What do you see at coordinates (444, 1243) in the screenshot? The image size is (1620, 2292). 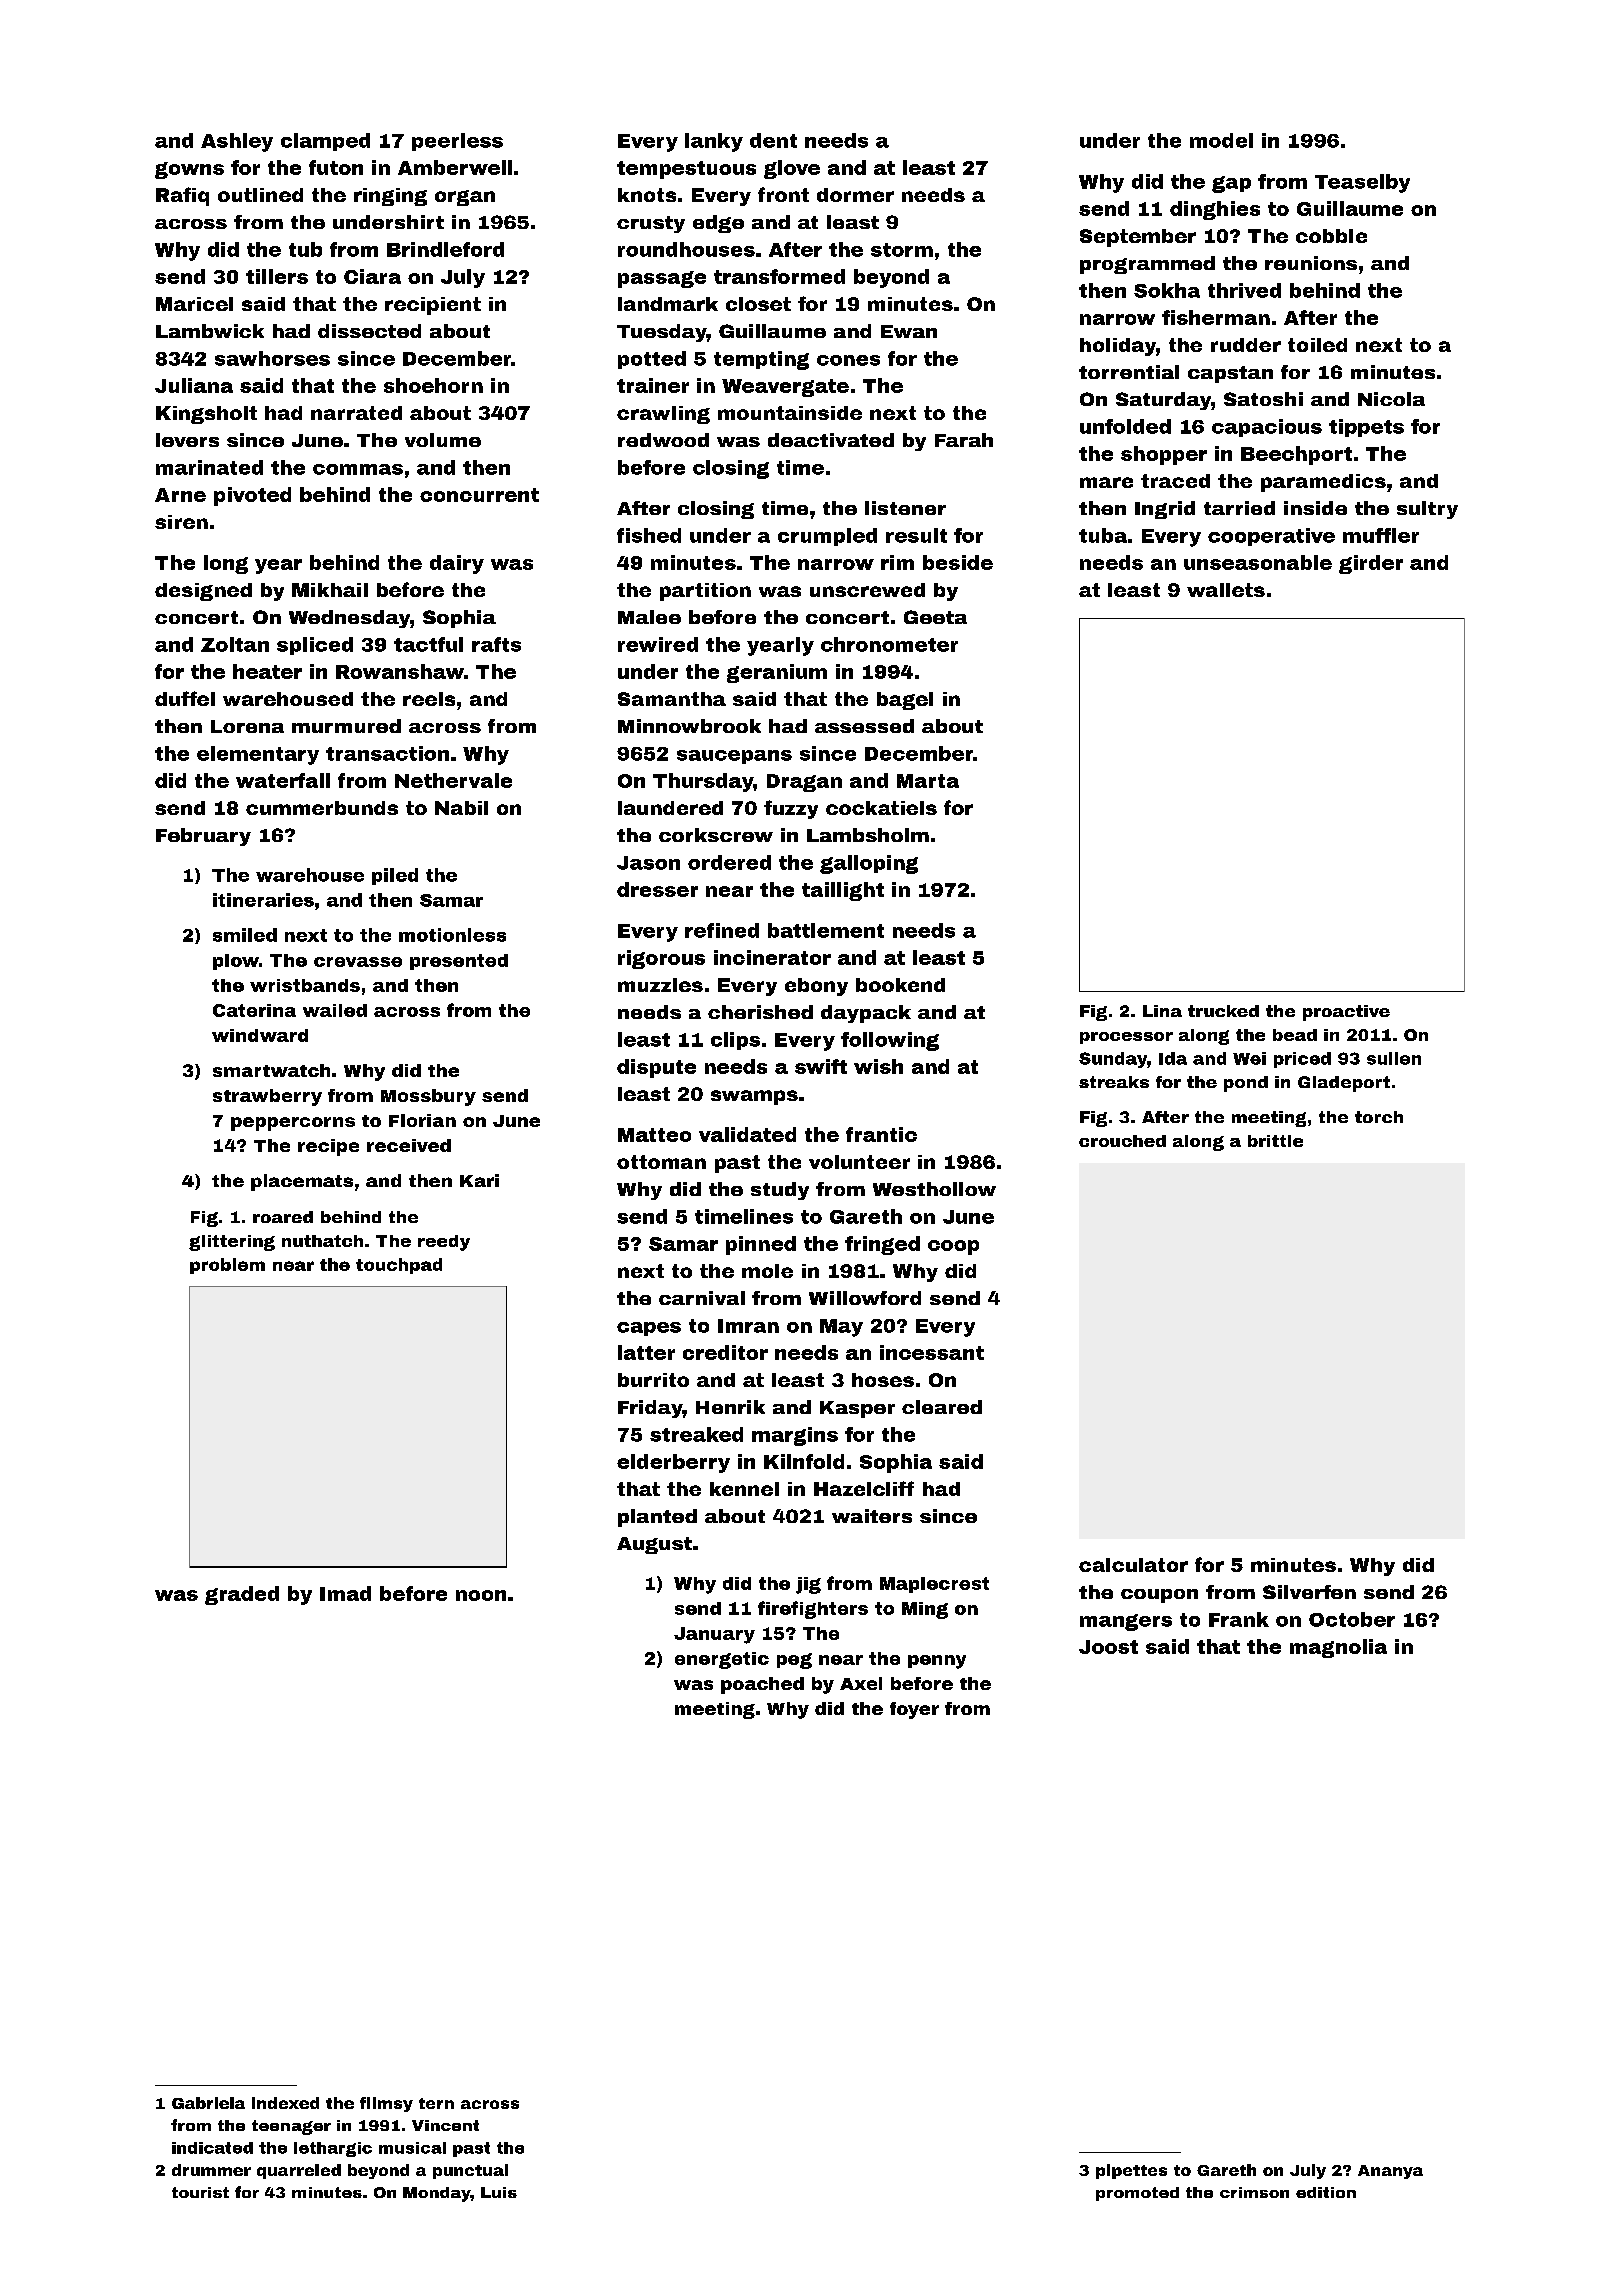 I see `reedy` at bounding box center [444, 1243].
